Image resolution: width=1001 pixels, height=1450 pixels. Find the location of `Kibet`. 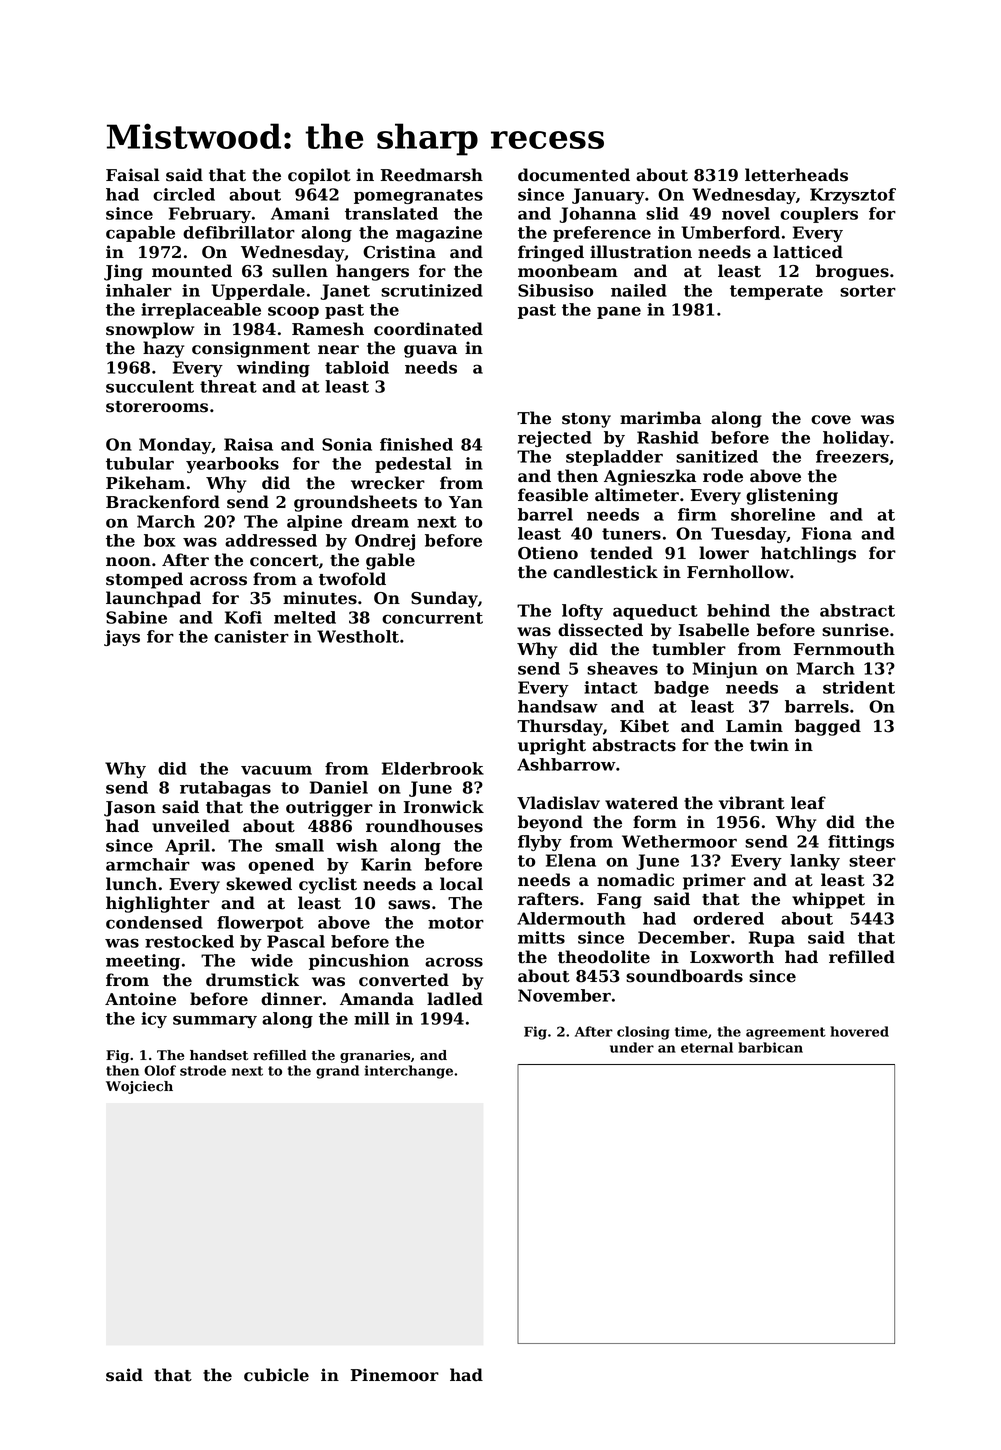

Kibet is located at coordinates (644, 726).
